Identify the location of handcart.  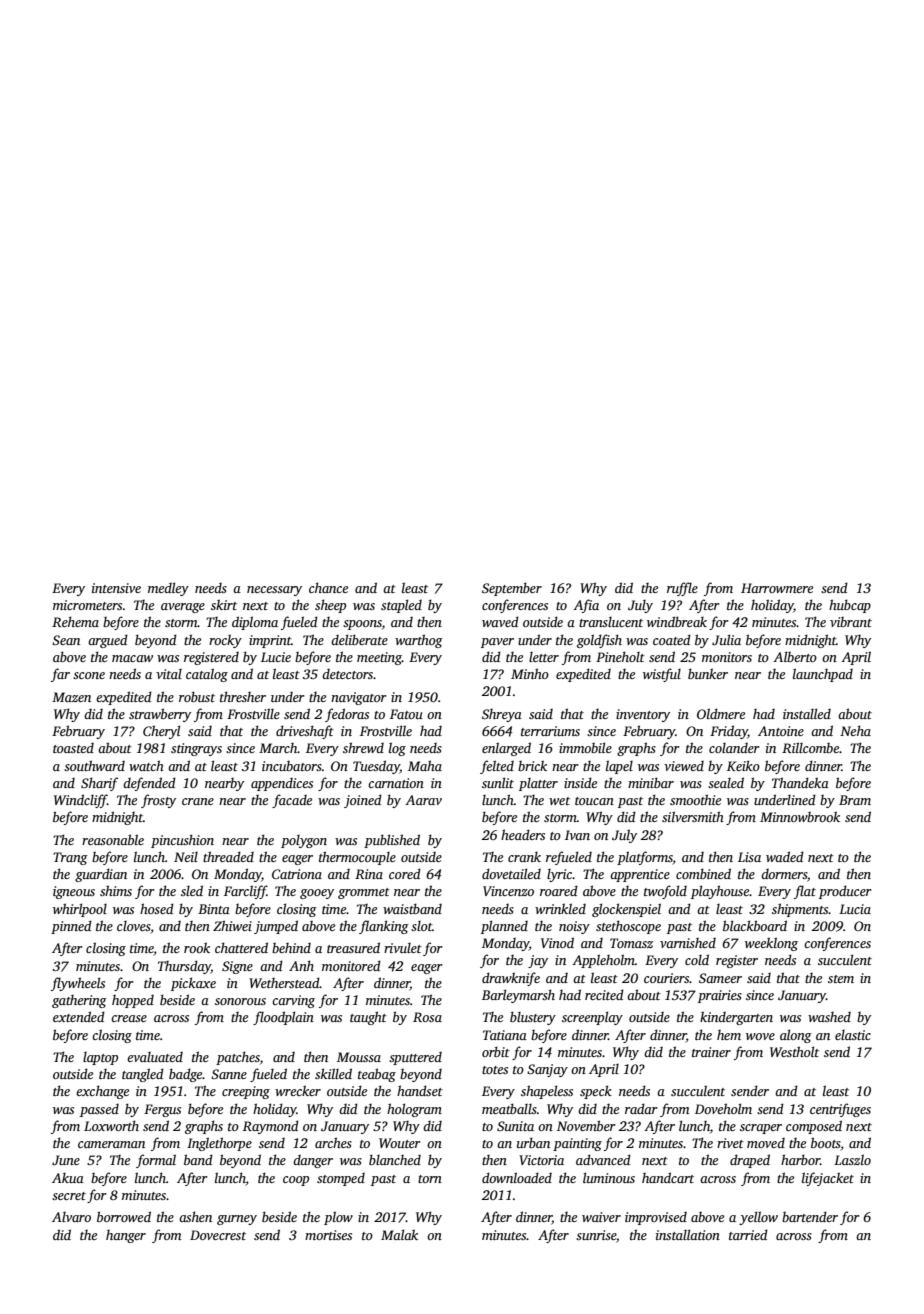
(668, 1177).
